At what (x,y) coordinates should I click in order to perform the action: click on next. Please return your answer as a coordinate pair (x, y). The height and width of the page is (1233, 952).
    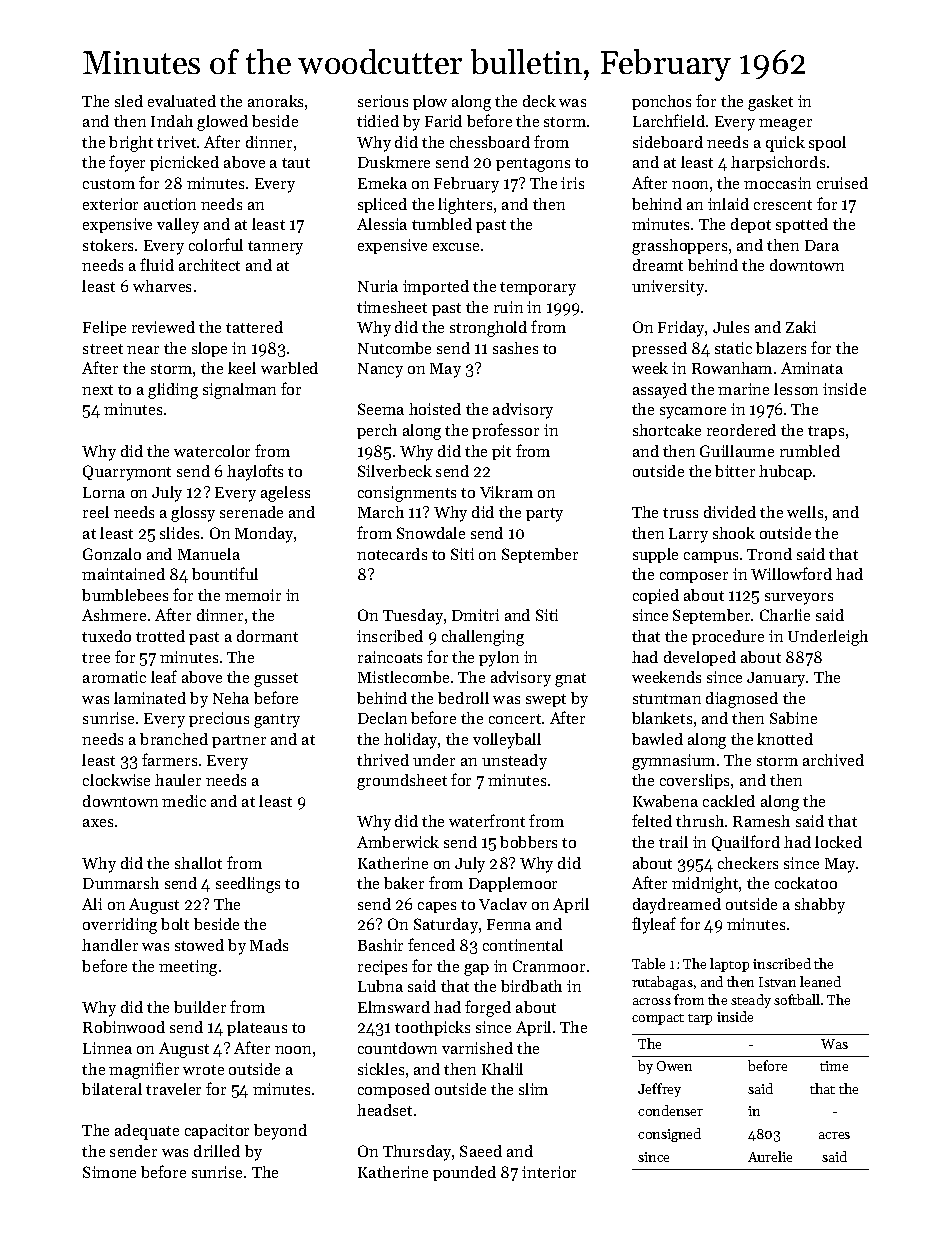
    Looking at the image, I should click on (97, 390).
